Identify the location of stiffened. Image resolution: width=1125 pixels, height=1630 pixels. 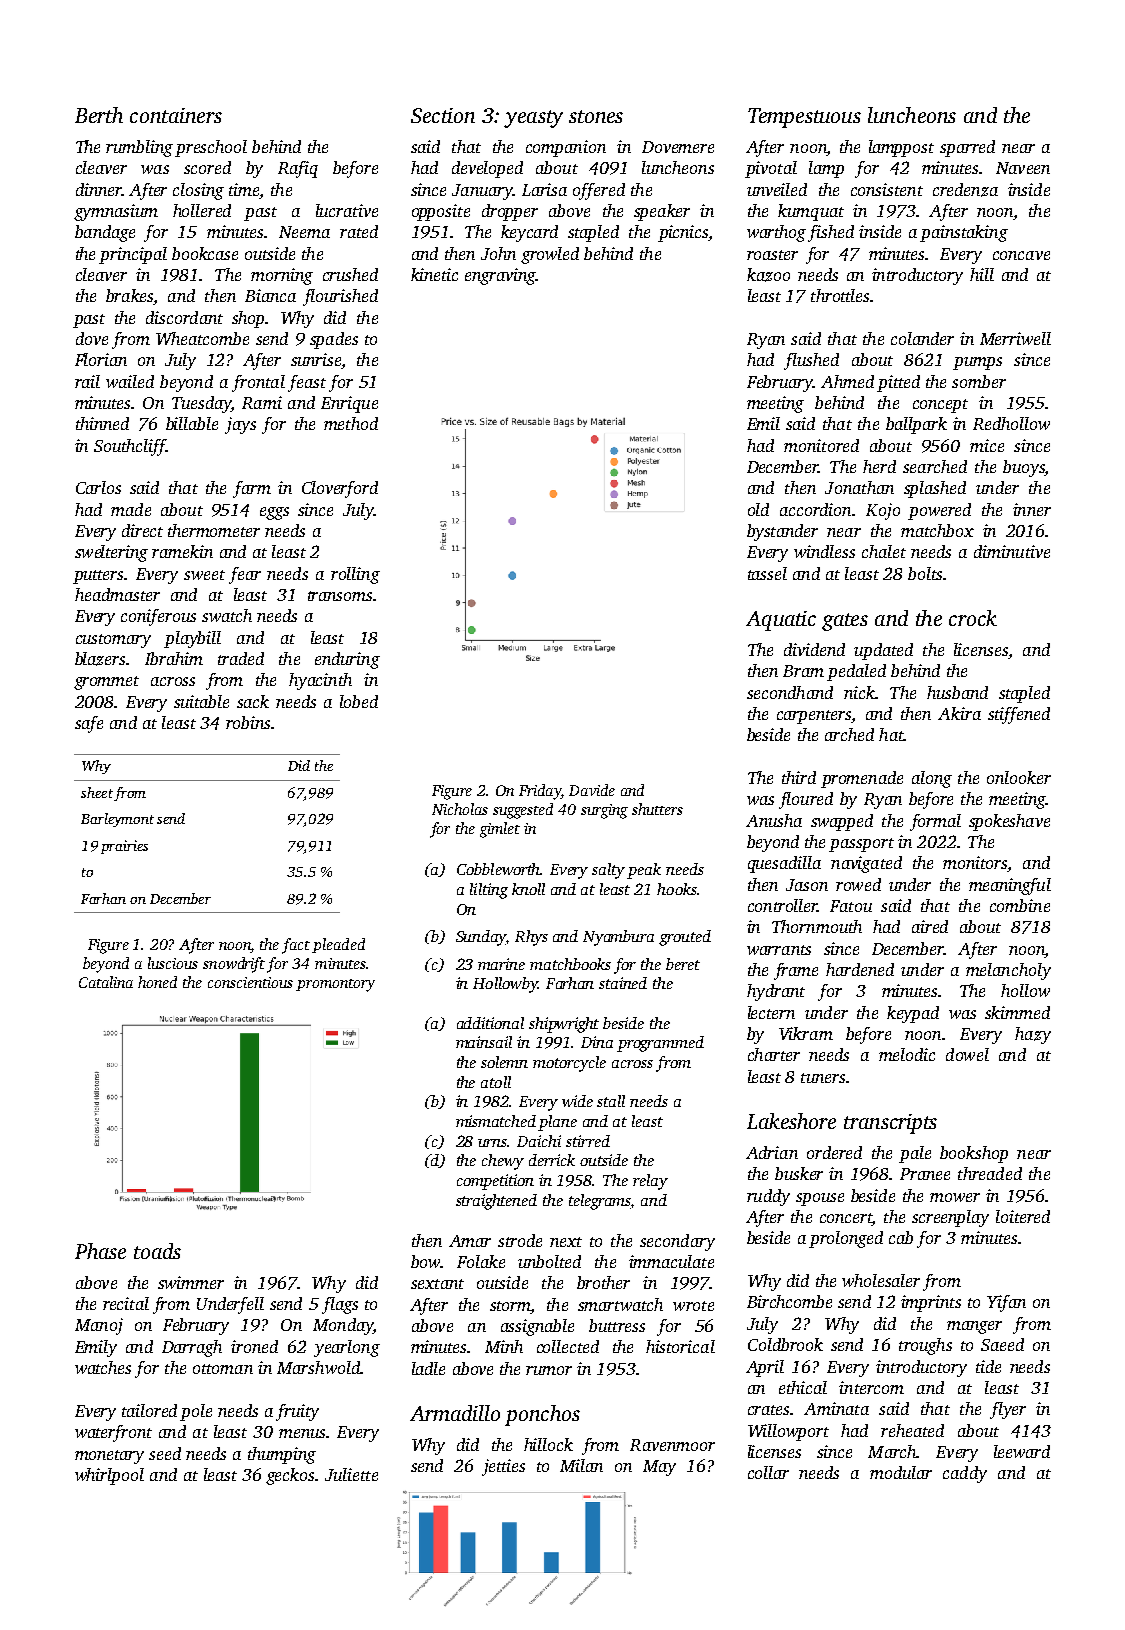
(1019, 715).
